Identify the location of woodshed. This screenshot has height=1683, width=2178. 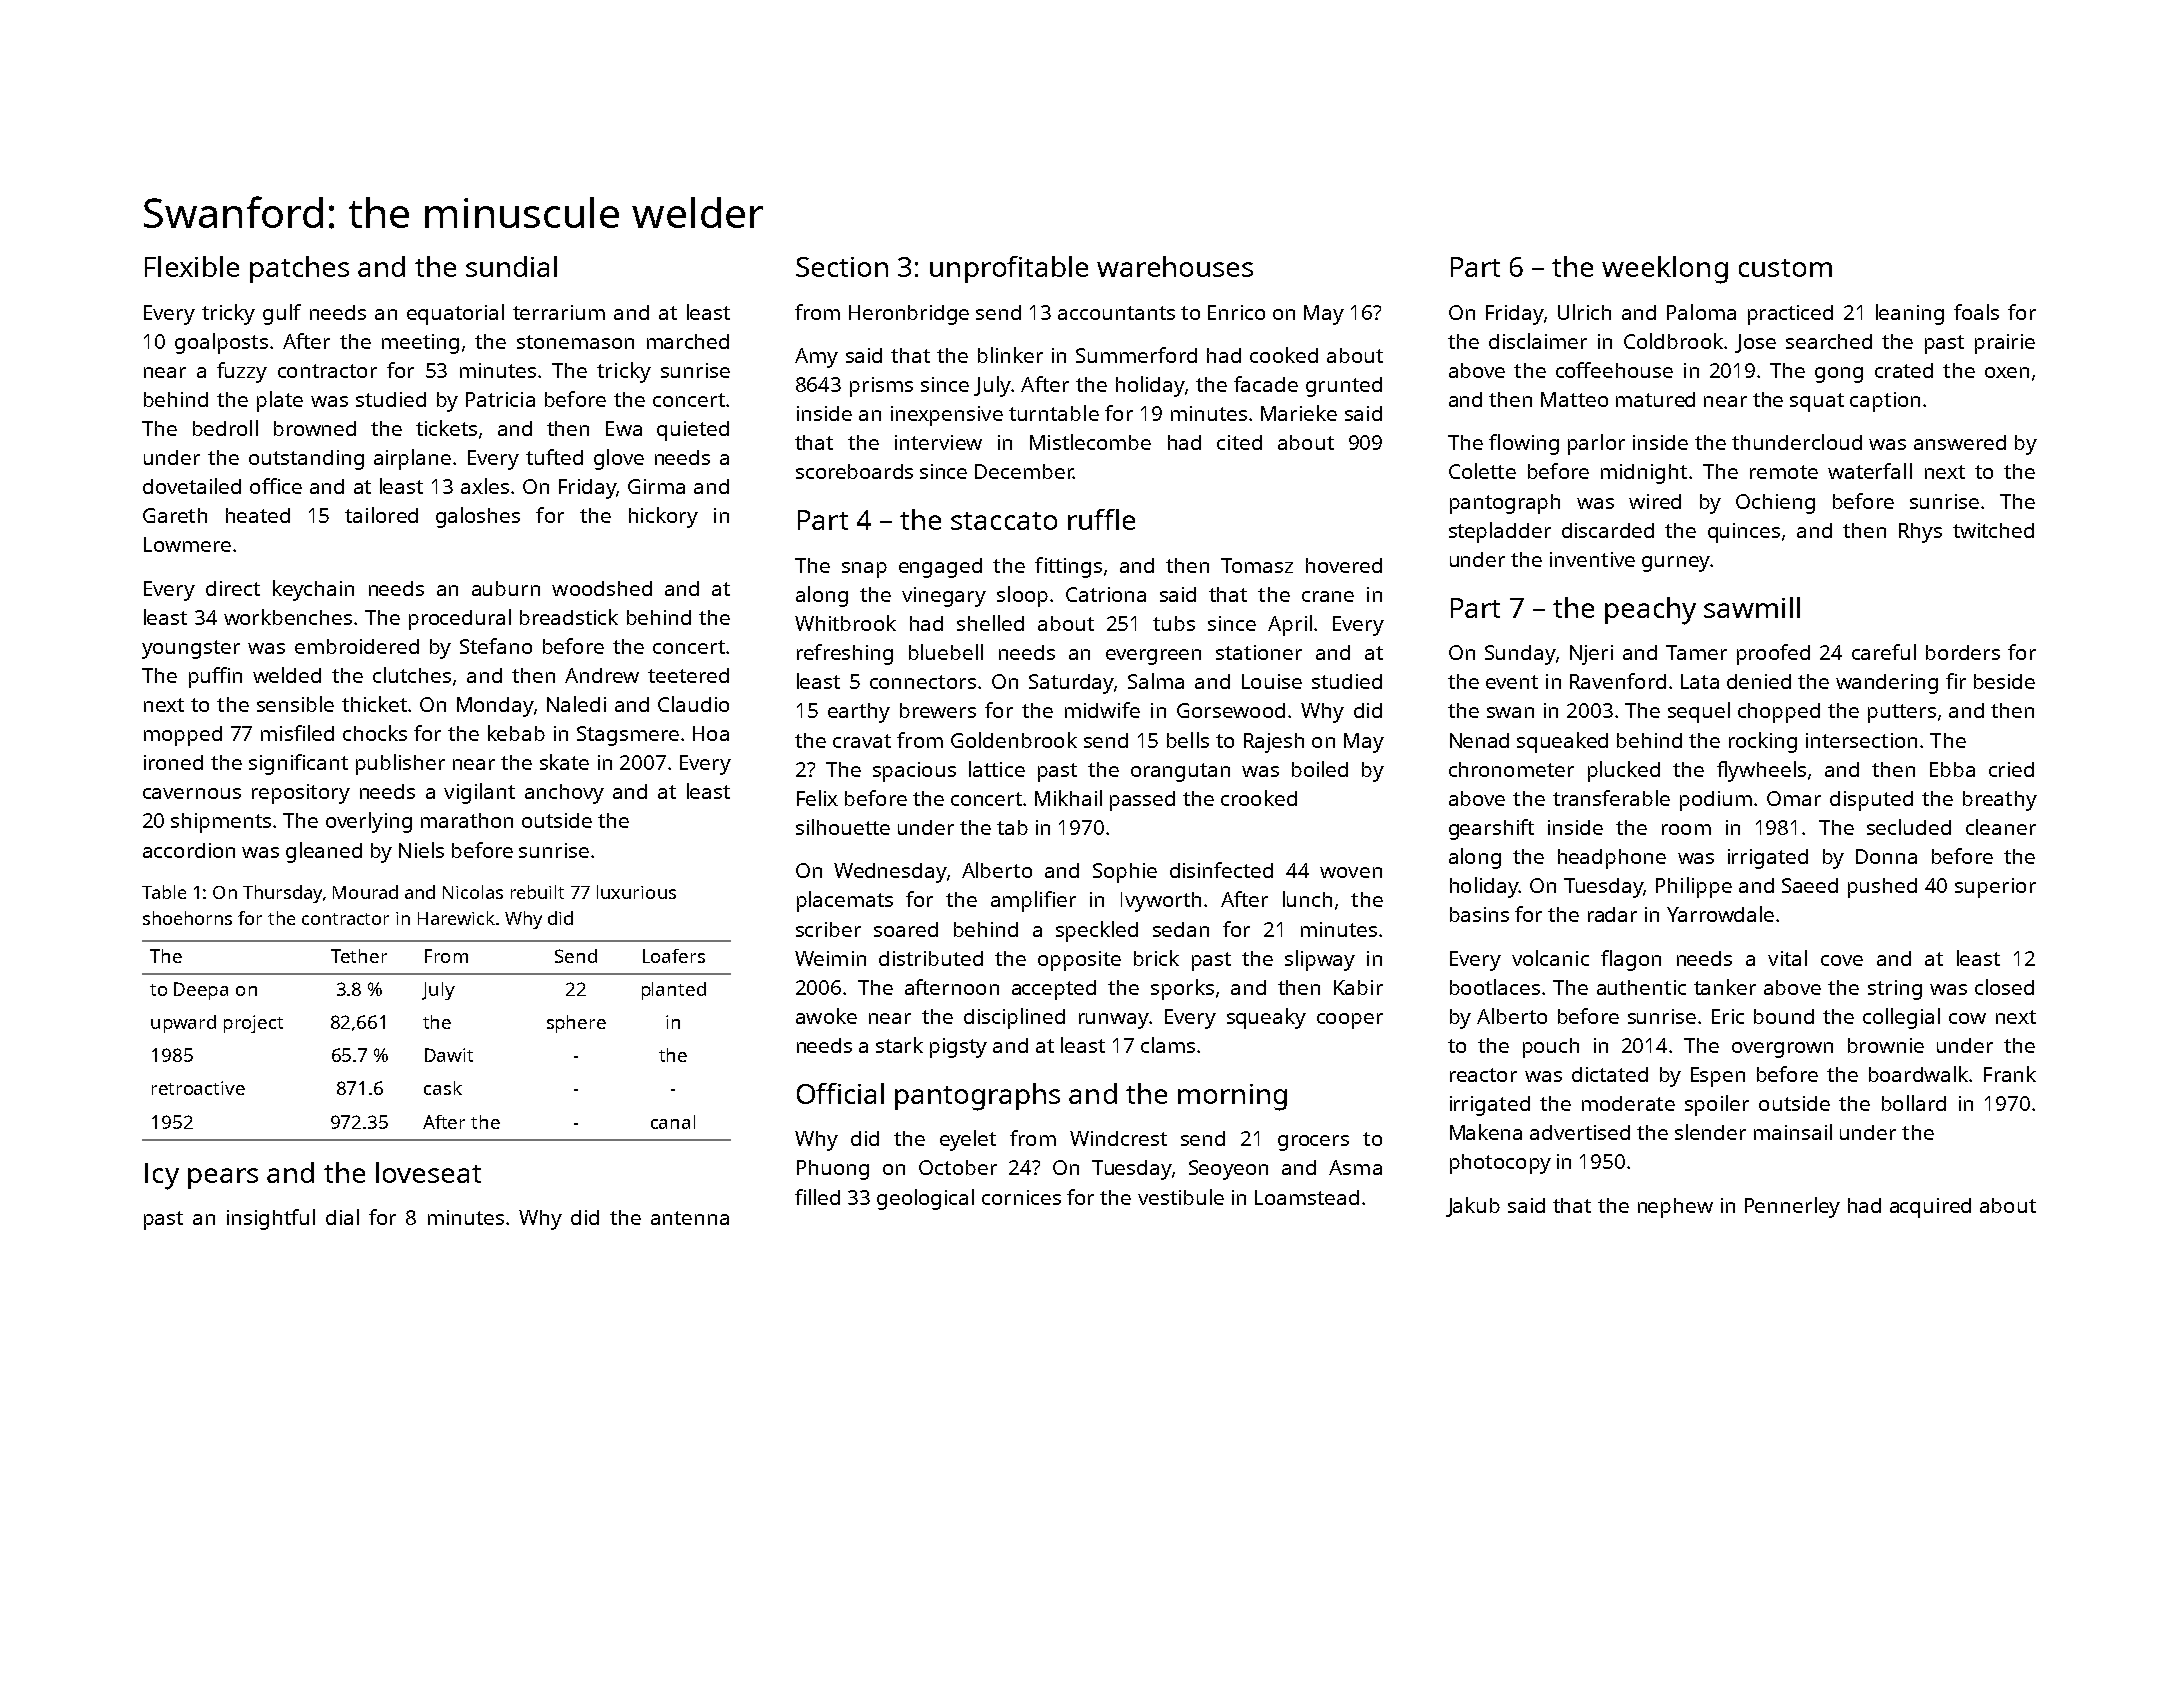
(602, 588).
